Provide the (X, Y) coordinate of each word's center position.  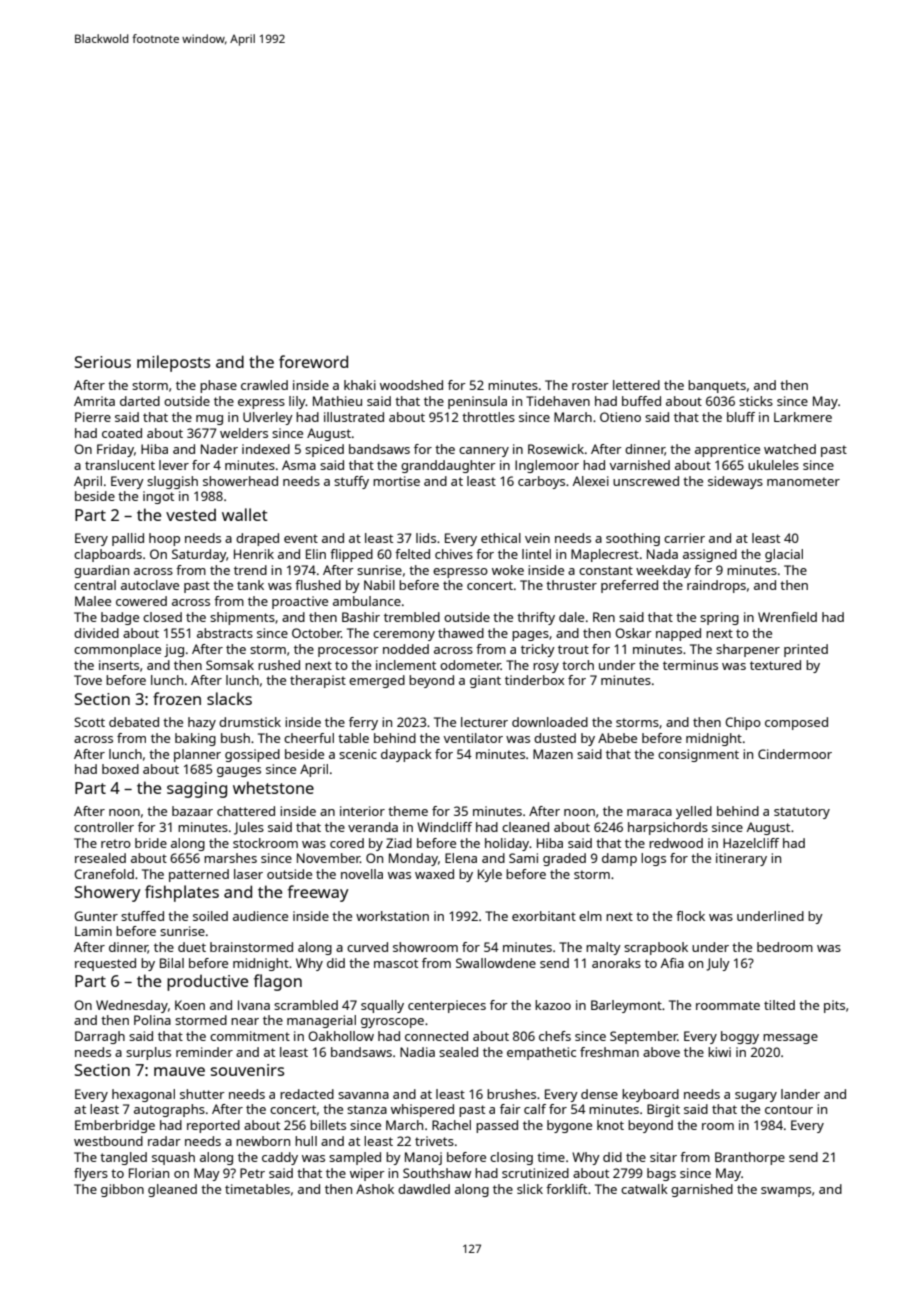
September (644, 1037)
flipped (351, 555)
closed (162, 617)
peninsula (477, 402)
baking (195, 739)
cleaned (525, 827)
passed (497, 1126)
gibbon (122, 1190)
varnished (640, 465)
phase (218, 386)
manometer (803, 481)
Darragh (100, 1037)
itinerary (741, 859)
